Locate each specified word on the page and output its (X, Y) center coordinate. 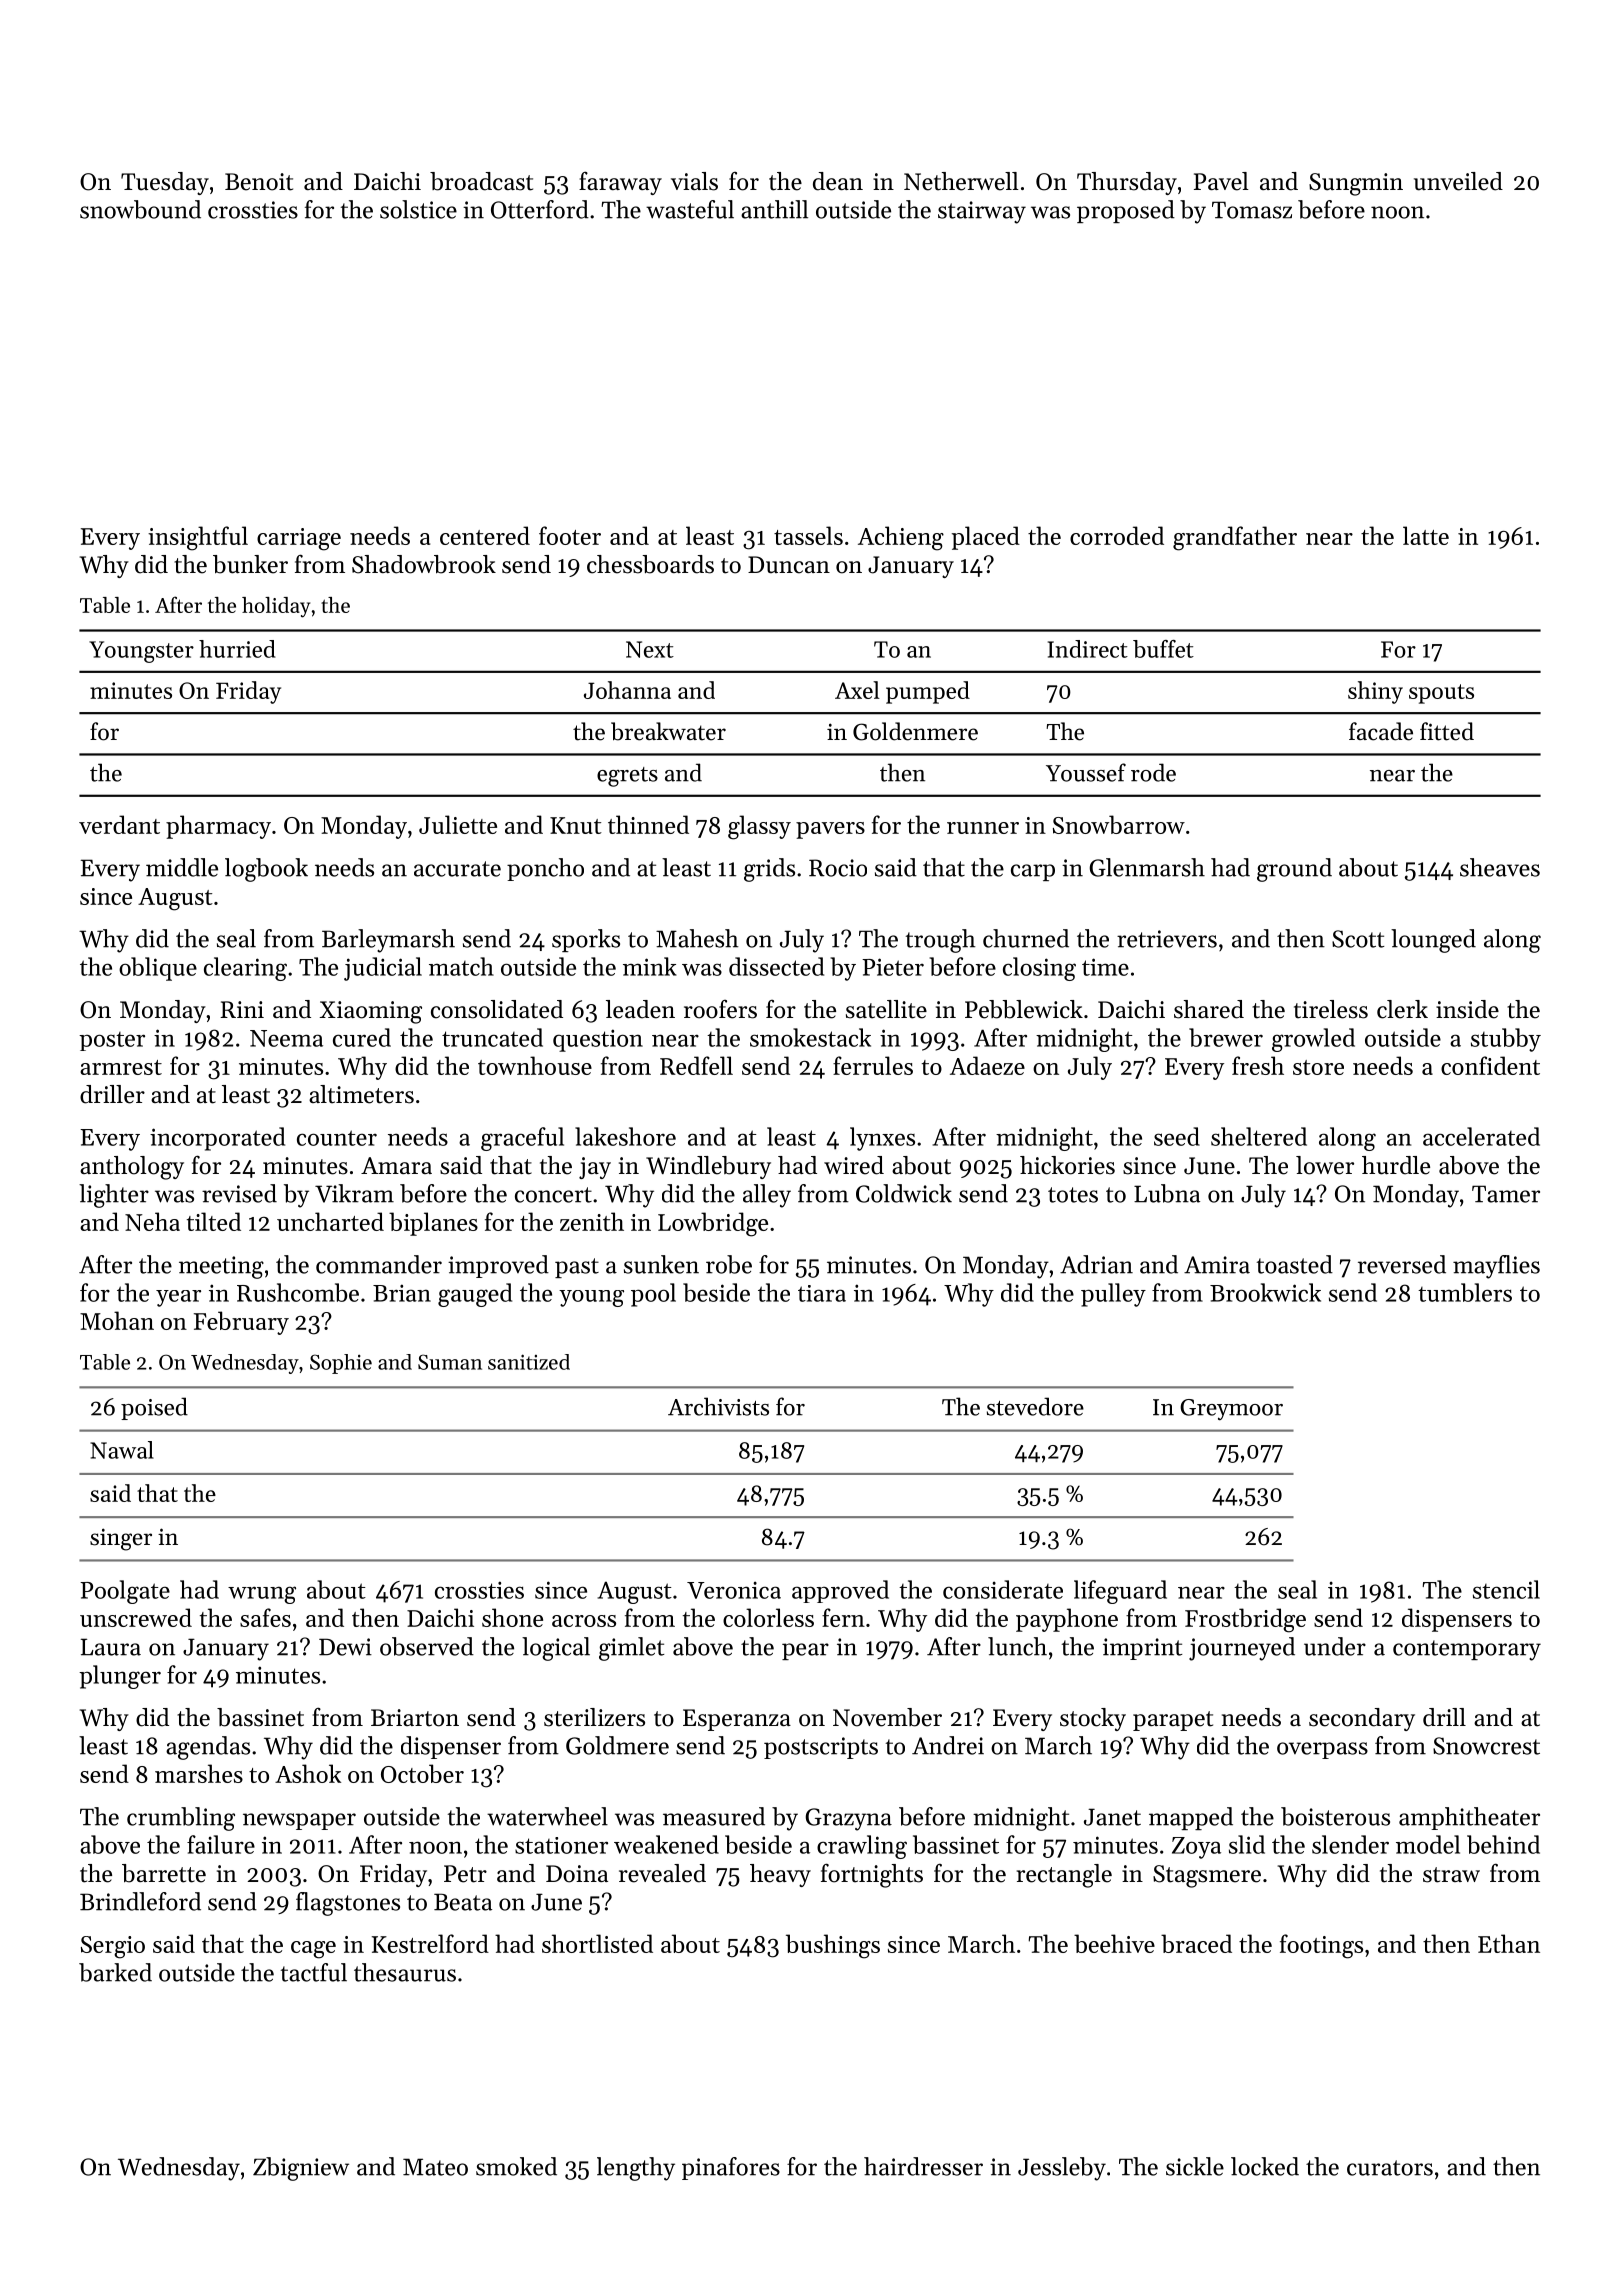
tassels (808, 535)
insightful (198, 538)
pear (805, 1651)
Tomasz (1252, 210)
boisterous (1335, 1816)
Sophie (341, 1364)
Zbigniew (301, 2169)
